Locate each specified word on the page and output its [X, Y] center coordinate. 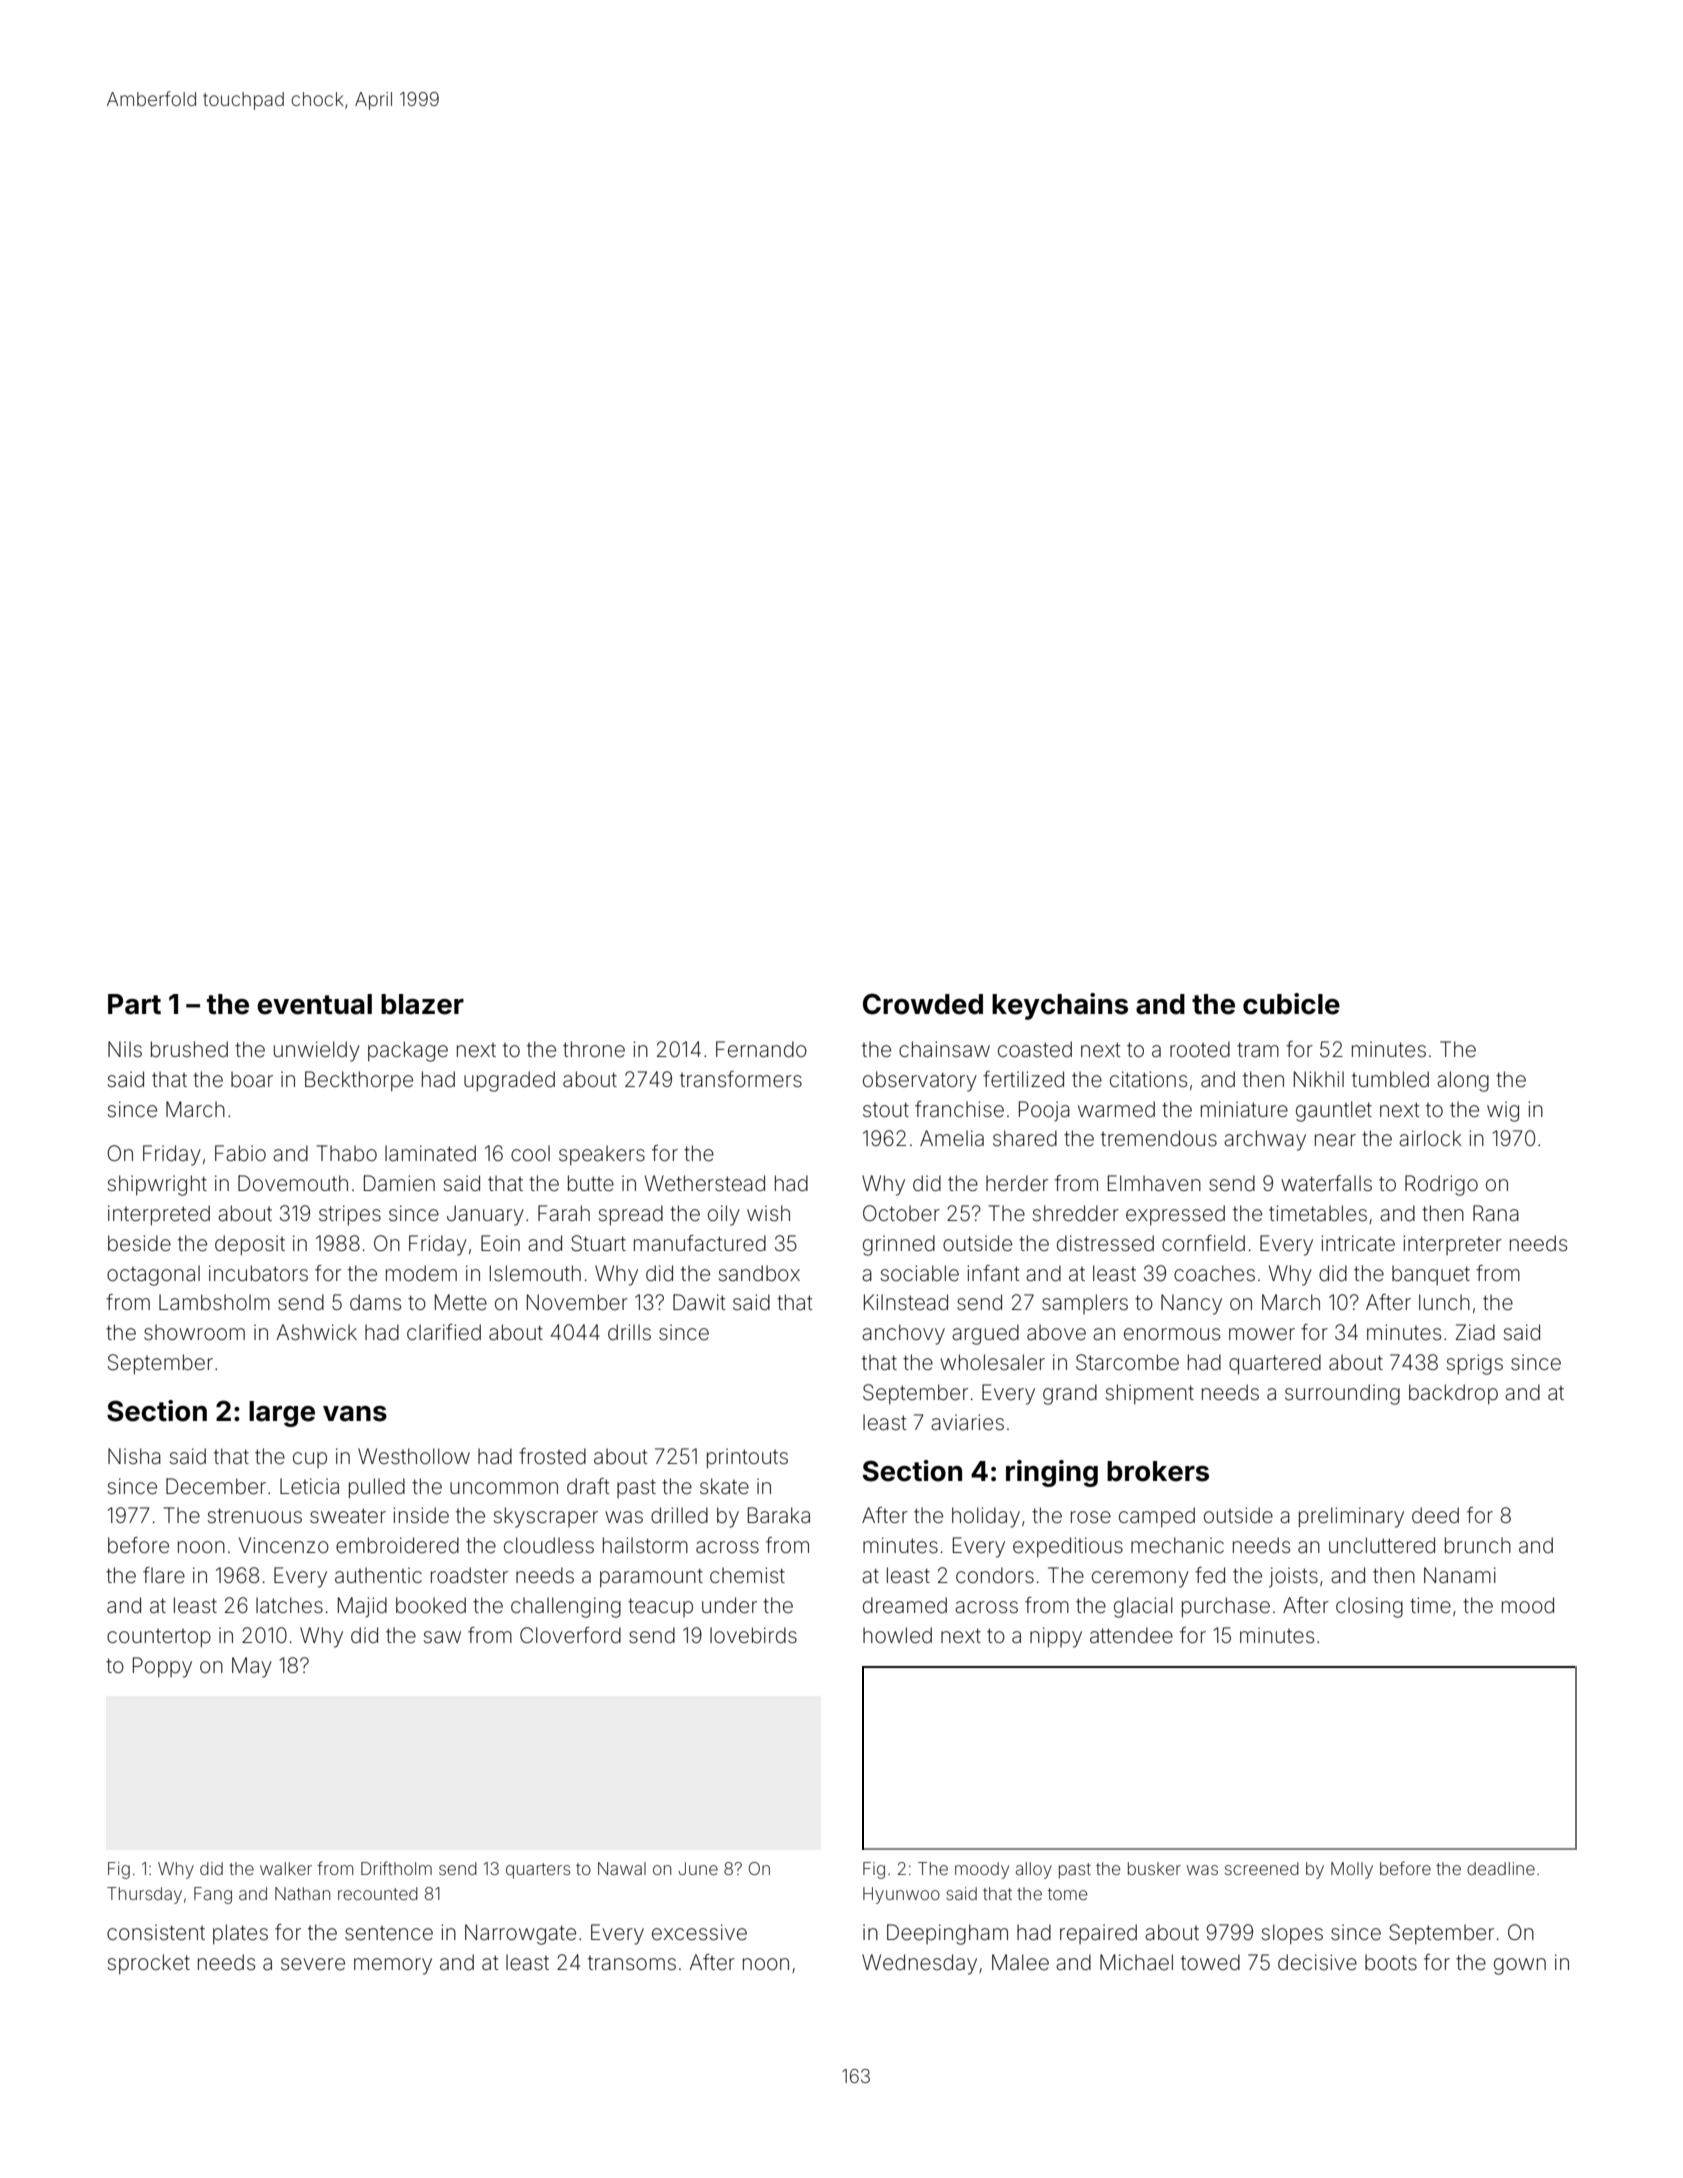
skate [724, 1486]
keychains [1060, 1006]
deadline [1501, 1868]
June [698, 1868]
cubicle [1291, 1004]
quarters [538, 1871]
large [282, 1414]
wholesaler [992, 1362]
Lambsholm [214, 1302]
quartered [1275, 1364]
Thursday [144, 1895]
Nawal [622, 1868]
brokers [1158, 1471]
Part [134, 1004]
